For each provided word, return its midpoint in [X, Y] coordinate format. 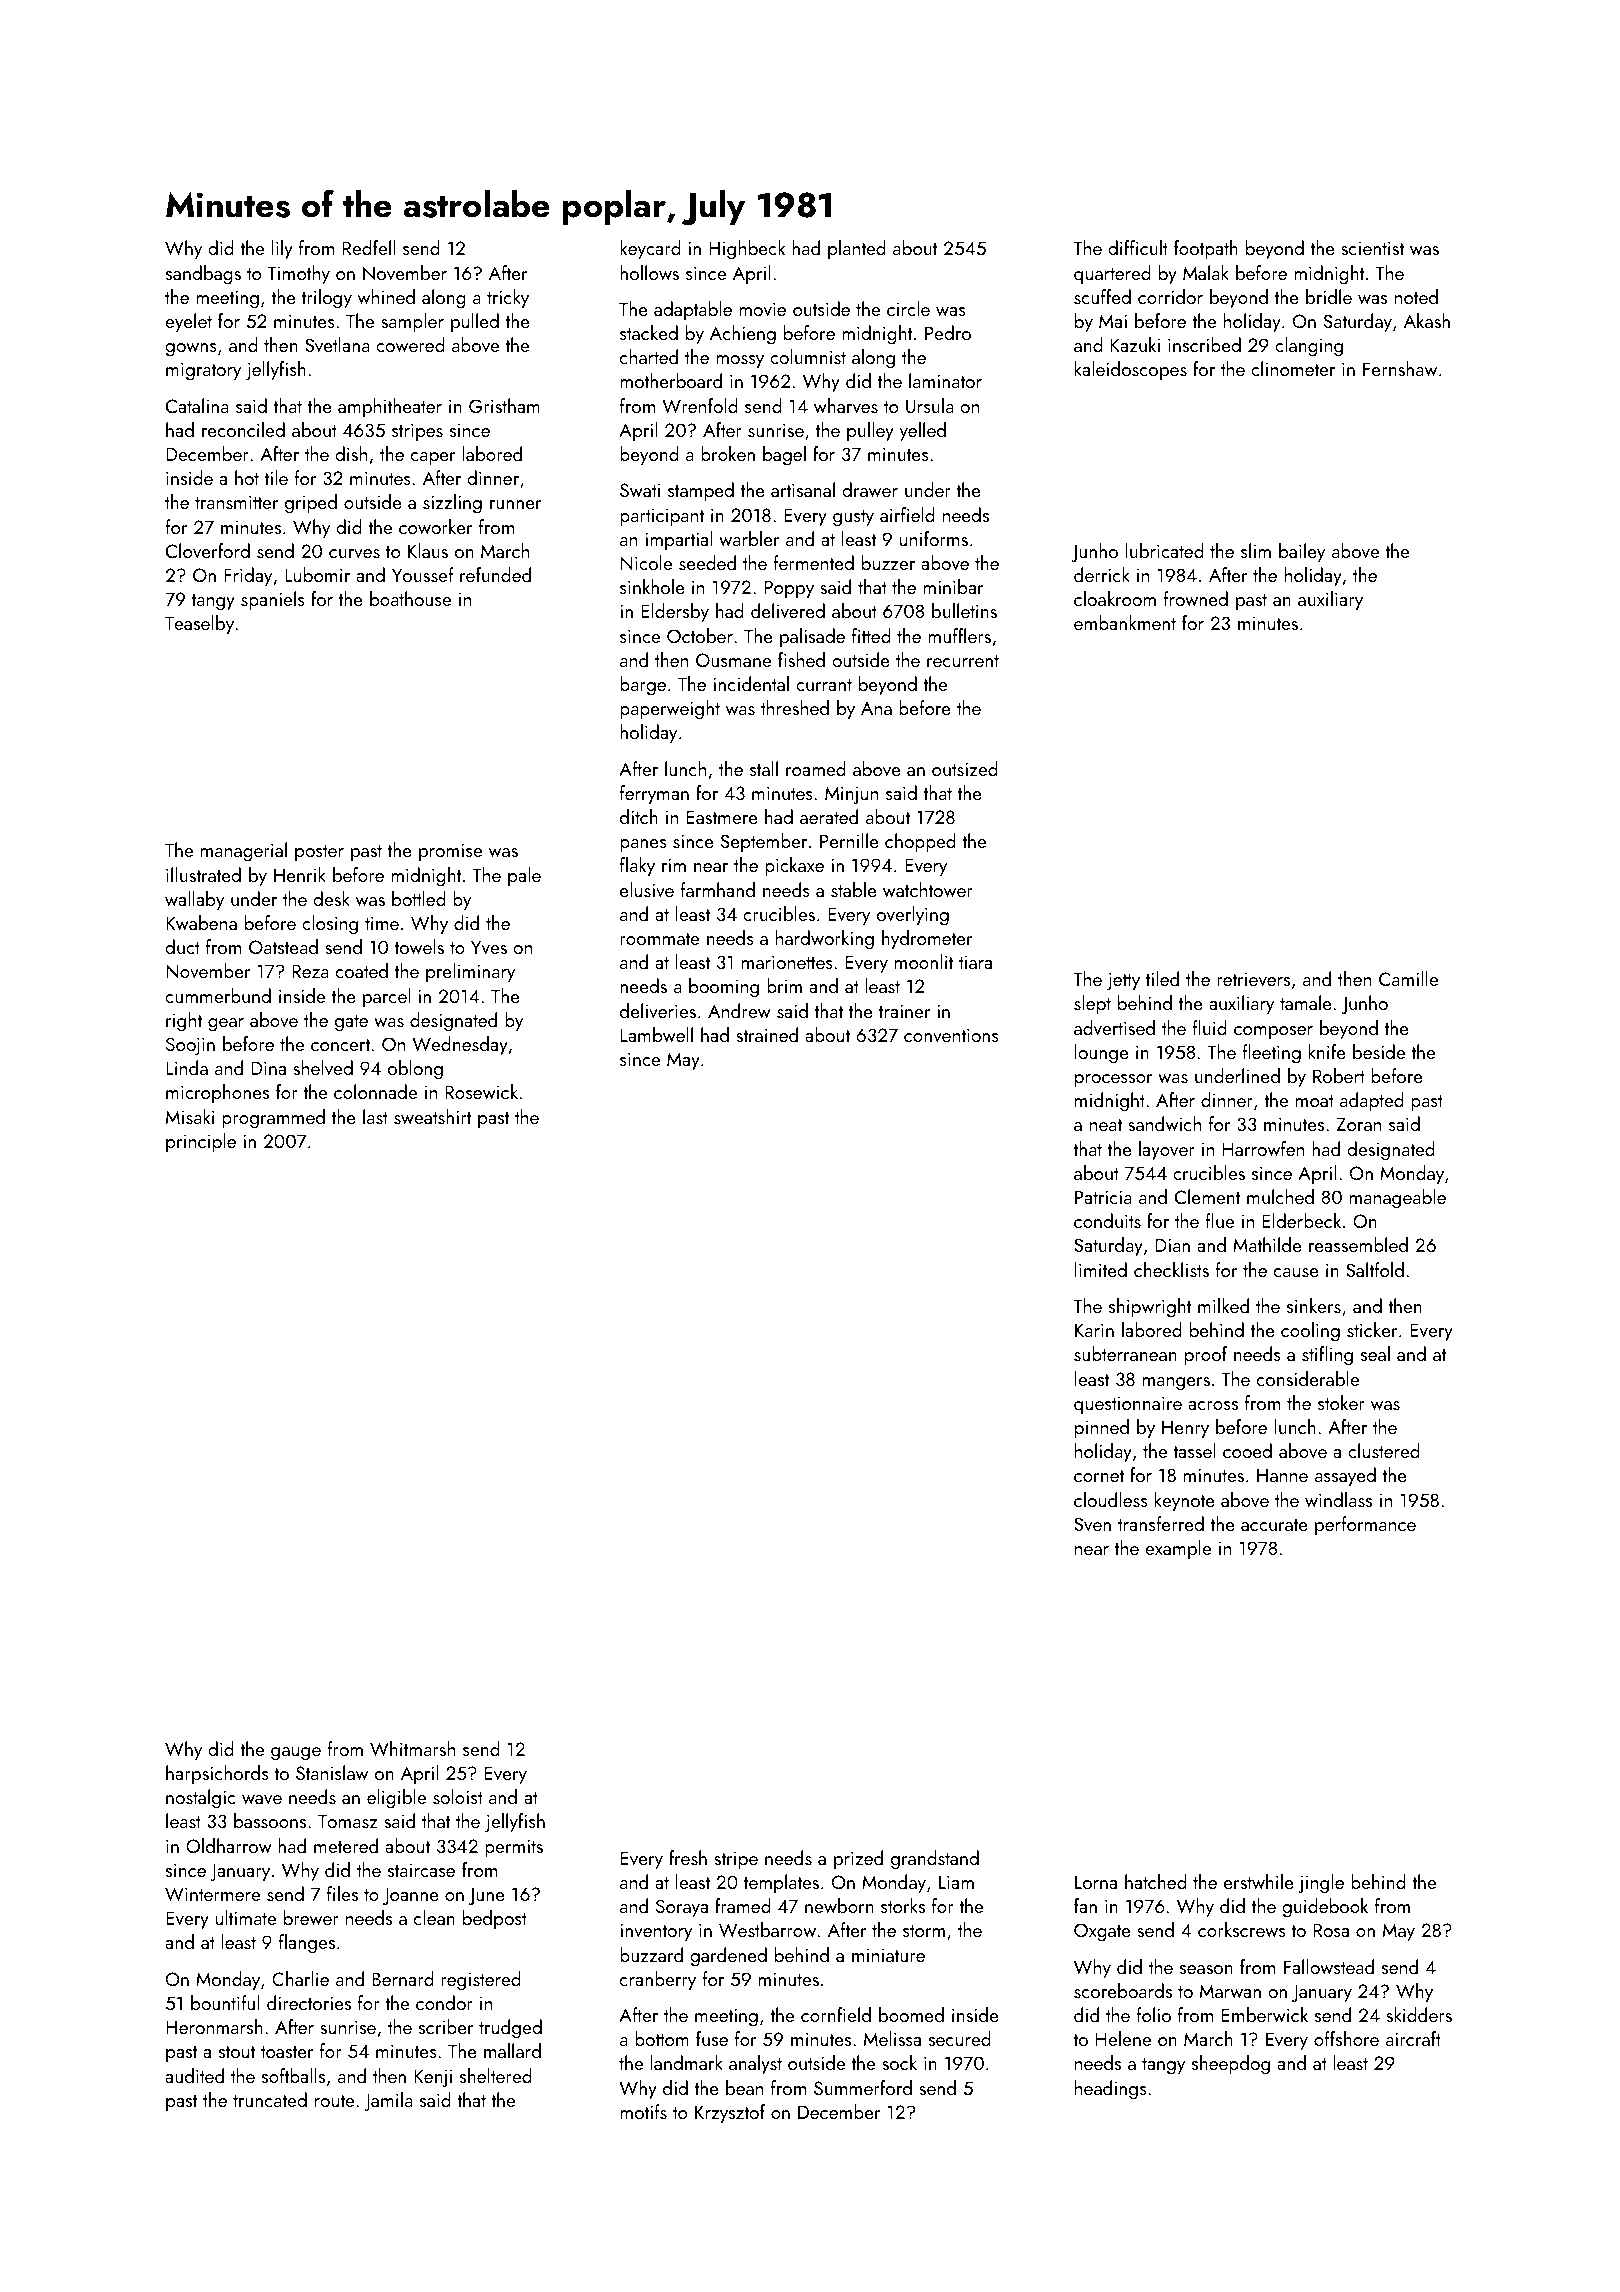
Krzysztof [730, 2113]
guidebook [1325, 1908]
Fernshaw [1400, 368]
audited [194, 2075]
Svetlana [337, 344]
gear [226, 1025]
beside [1379, 1051]
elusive [647, 889]
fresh [688, 1857]
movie [762, 309]
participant [662, 517]
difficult [1138, 247]
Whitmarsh [412, 1748]
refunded [495, 574]
